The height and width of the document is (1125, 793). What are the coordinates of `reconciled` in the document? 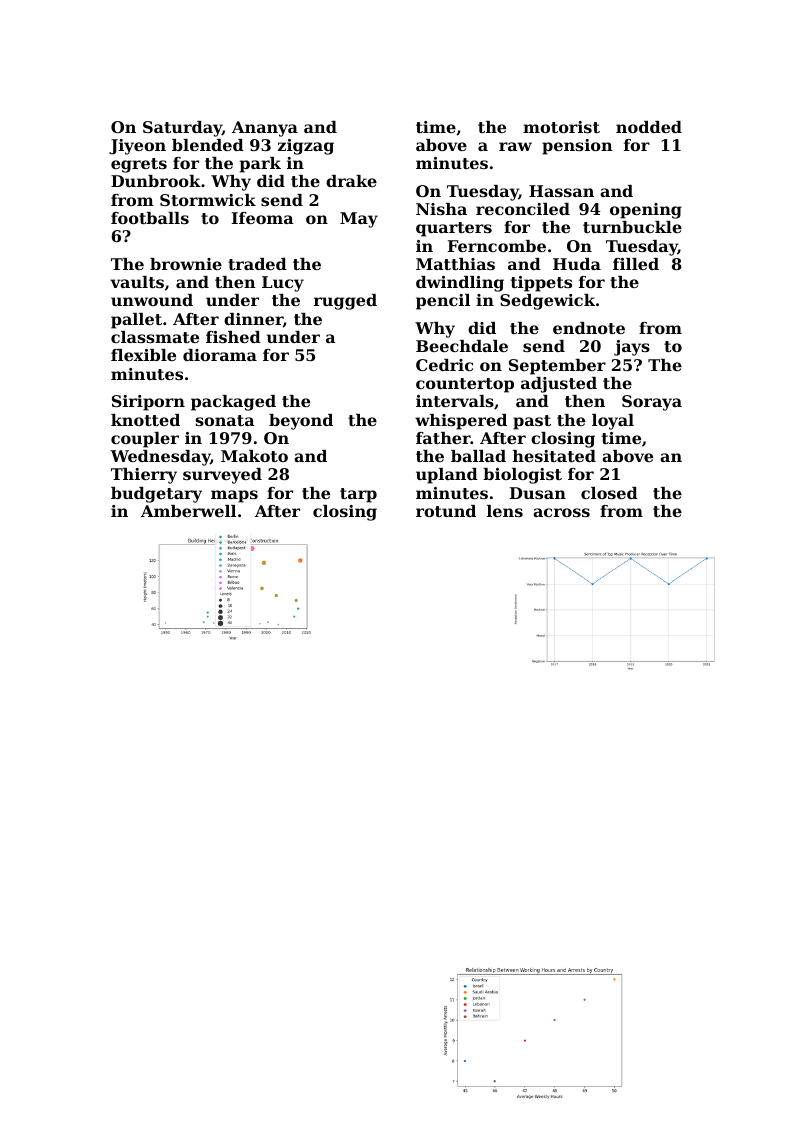 It's located at (523, 209).
